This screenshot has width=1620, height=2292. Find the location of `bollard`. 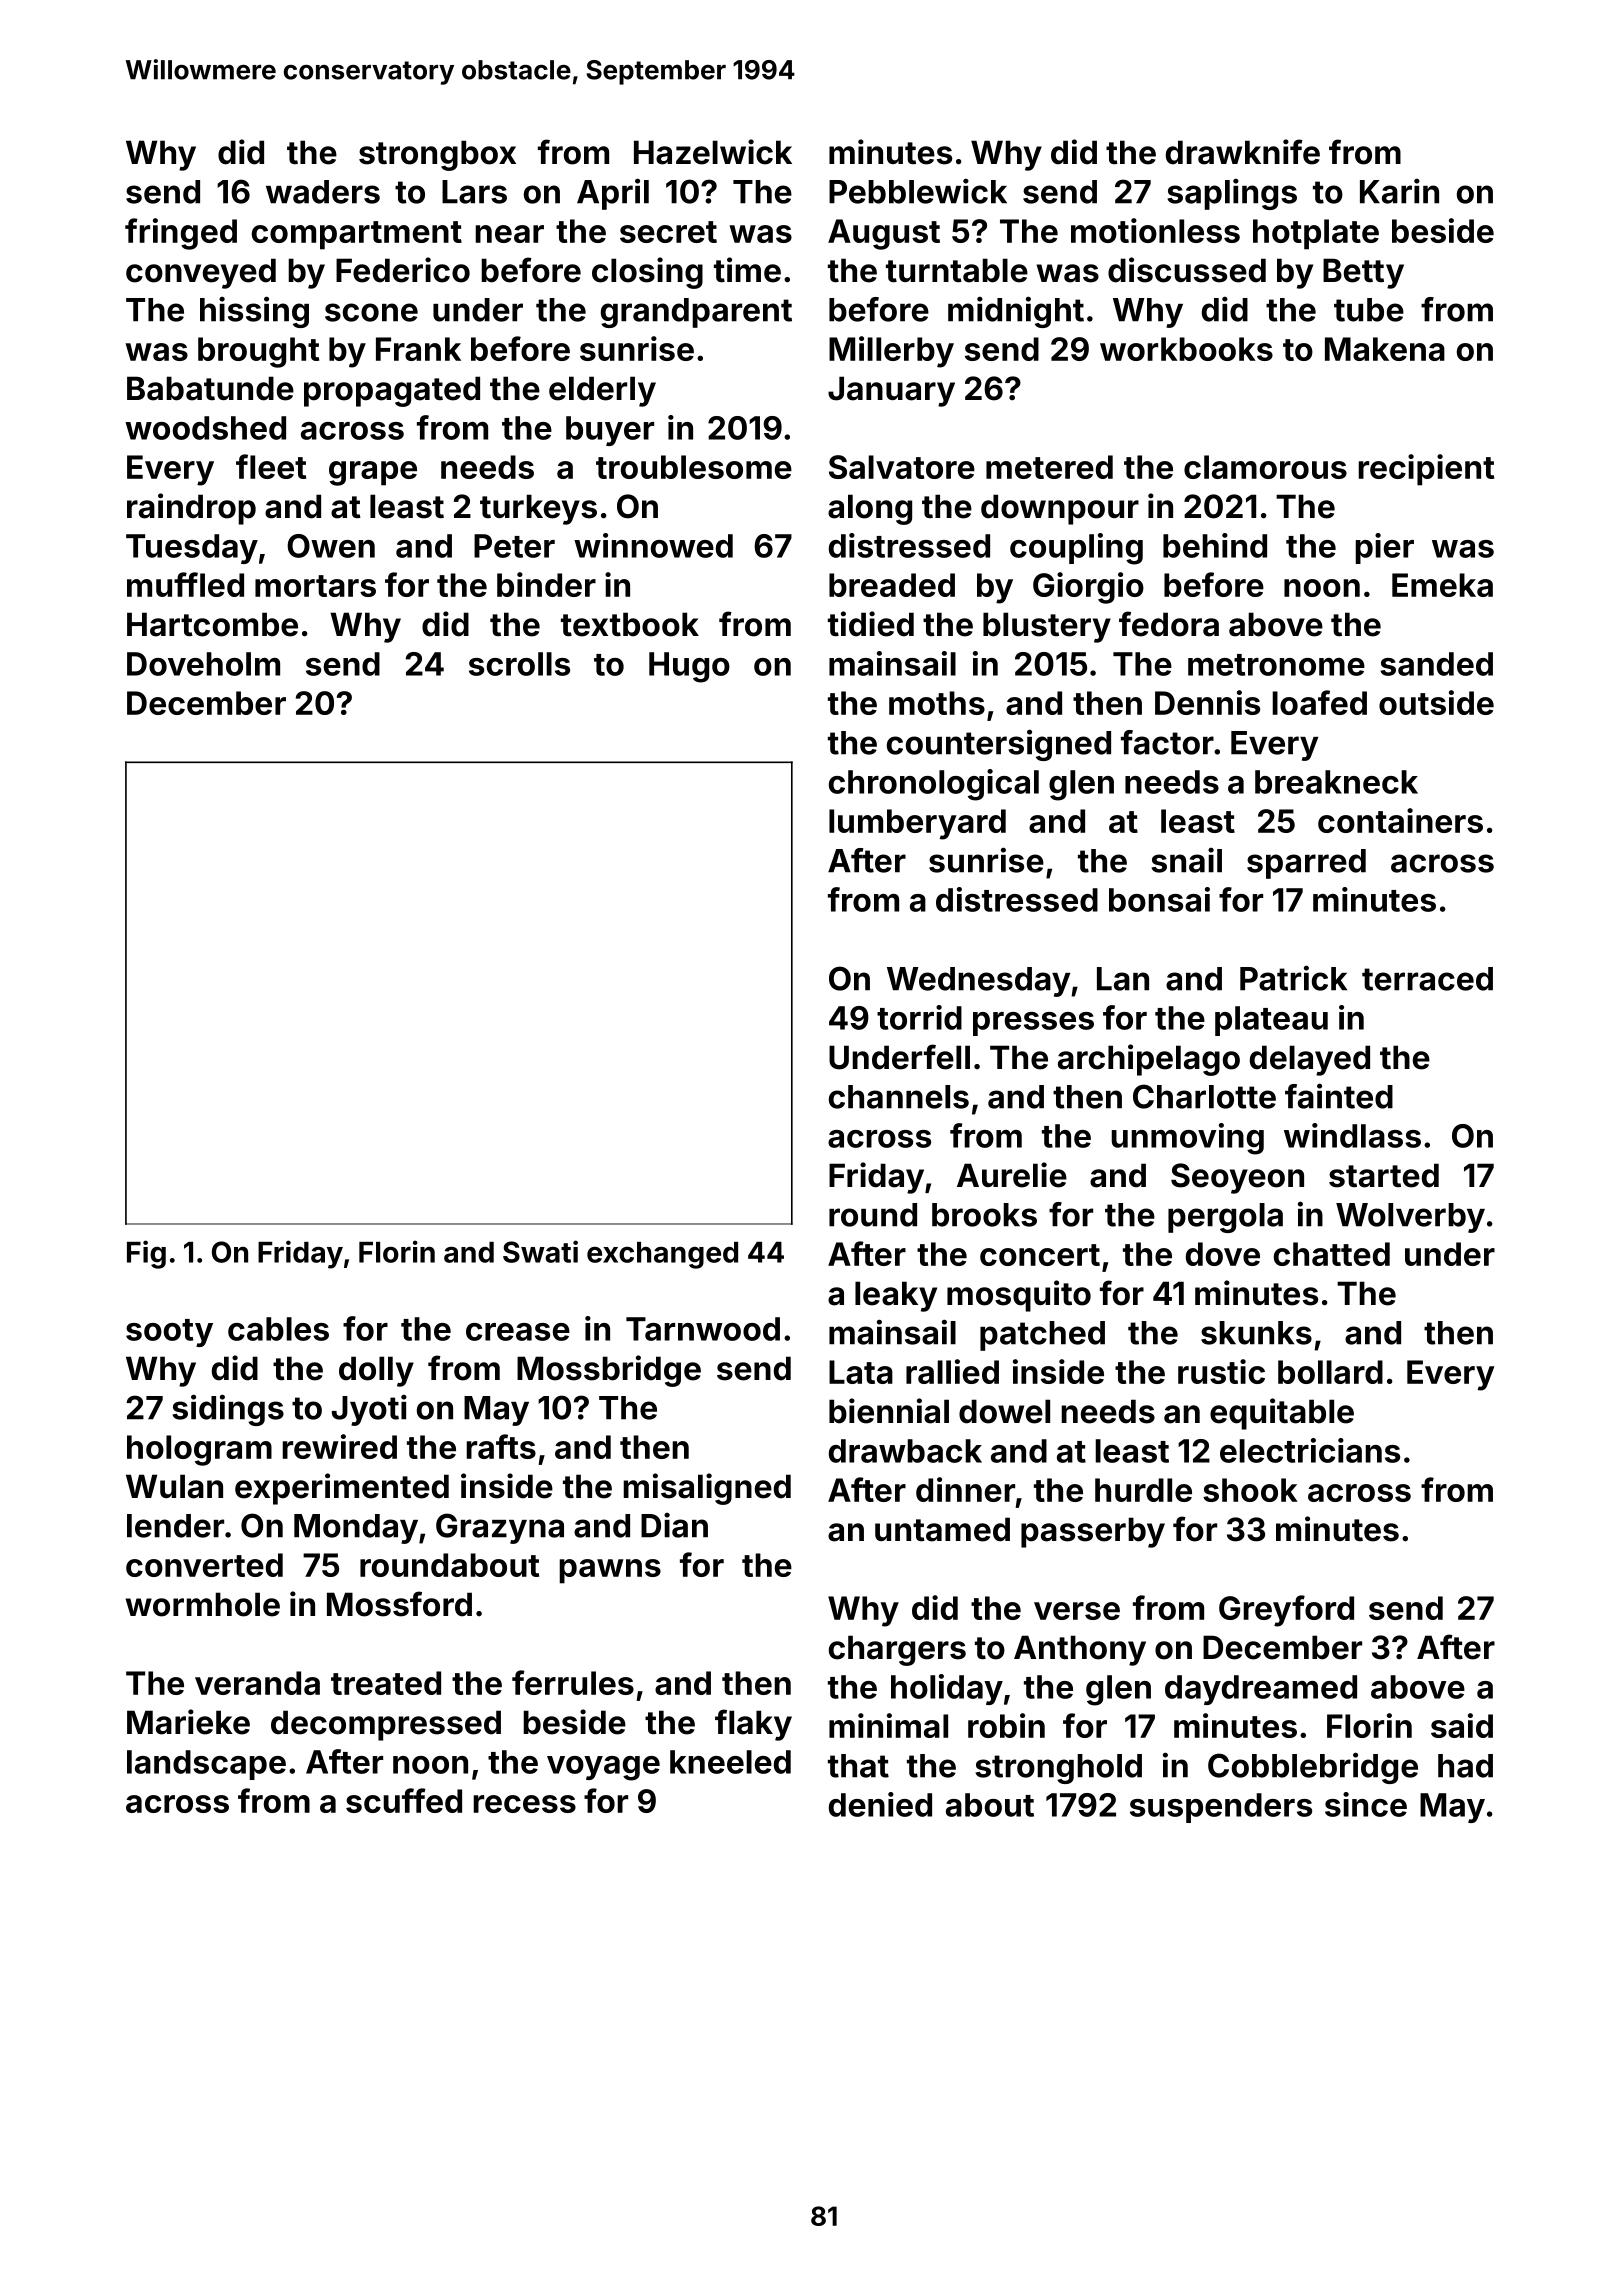

bollard is located at coordinates (1330, 1372).
